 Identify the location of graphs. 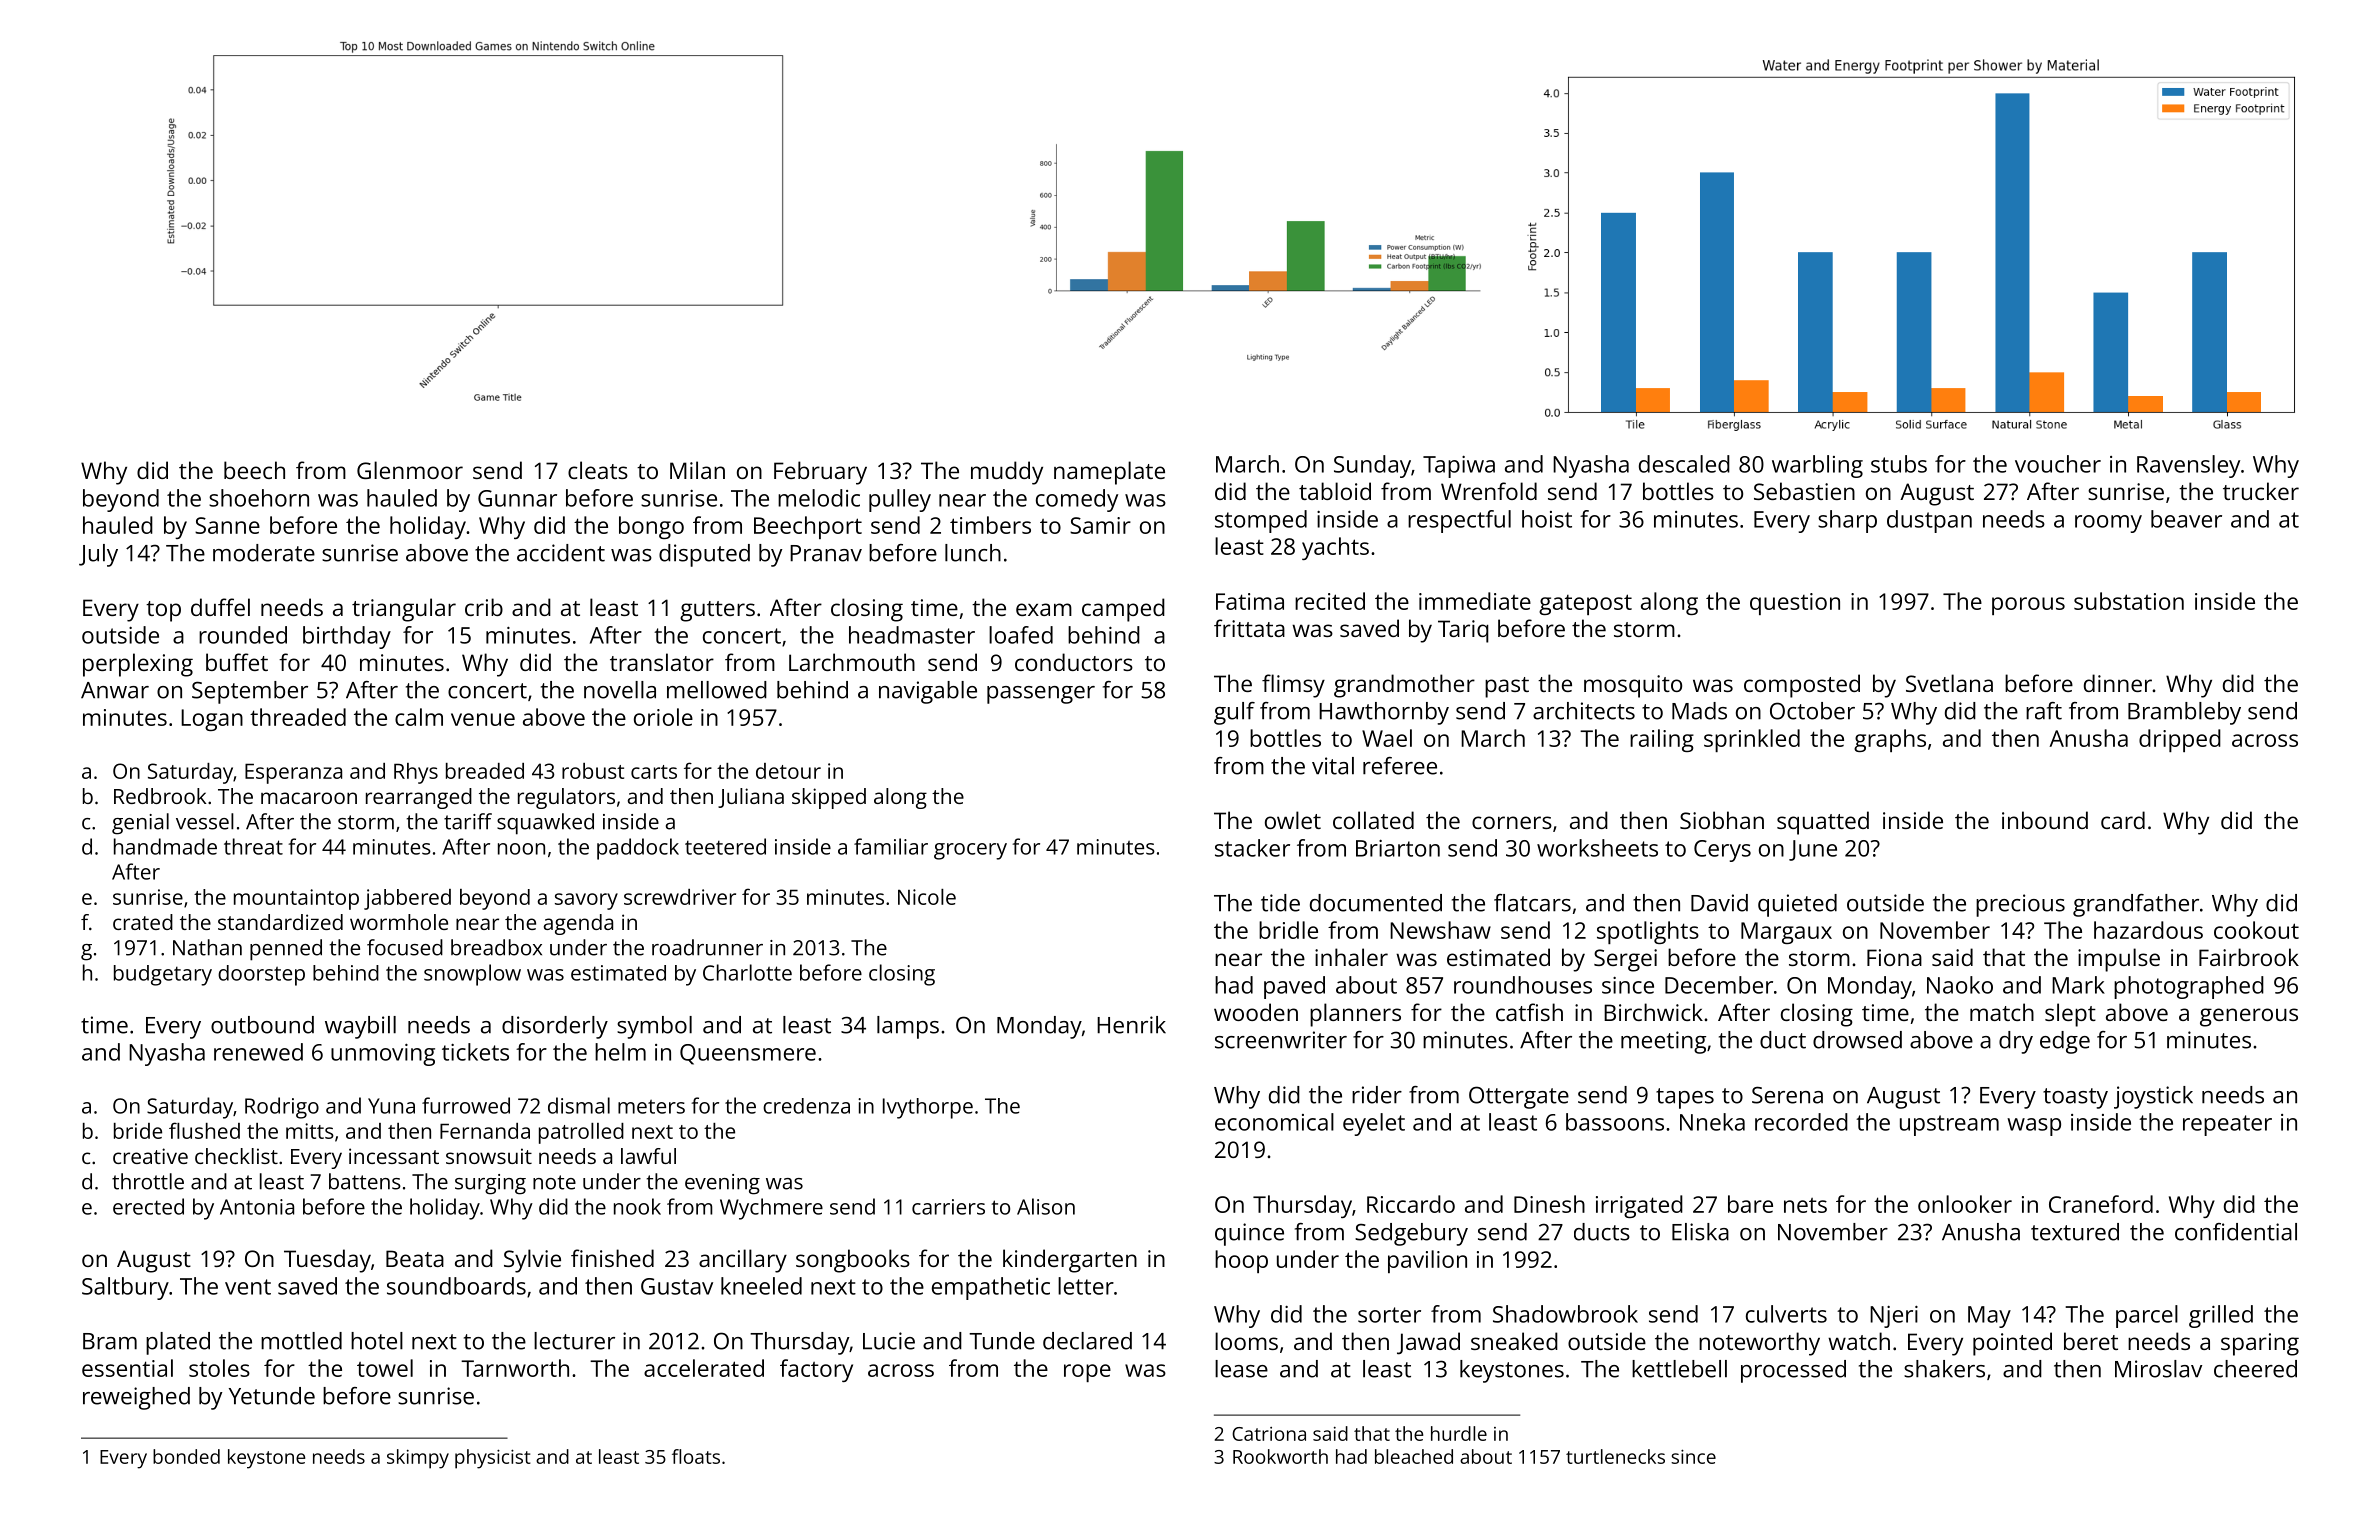
(1890, 740).
